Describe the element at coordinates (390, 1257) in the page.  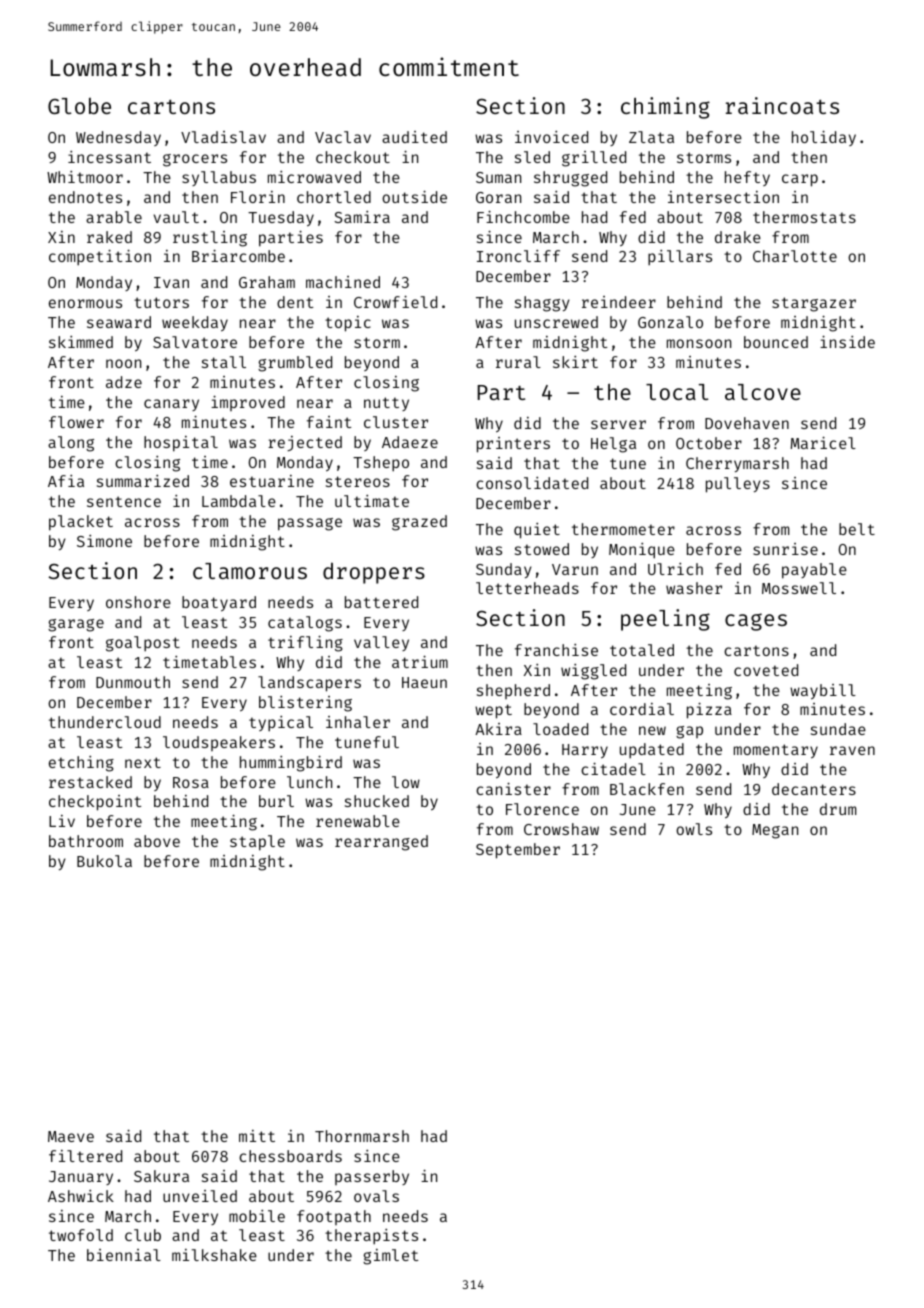
I see `gimlet` at that location.
